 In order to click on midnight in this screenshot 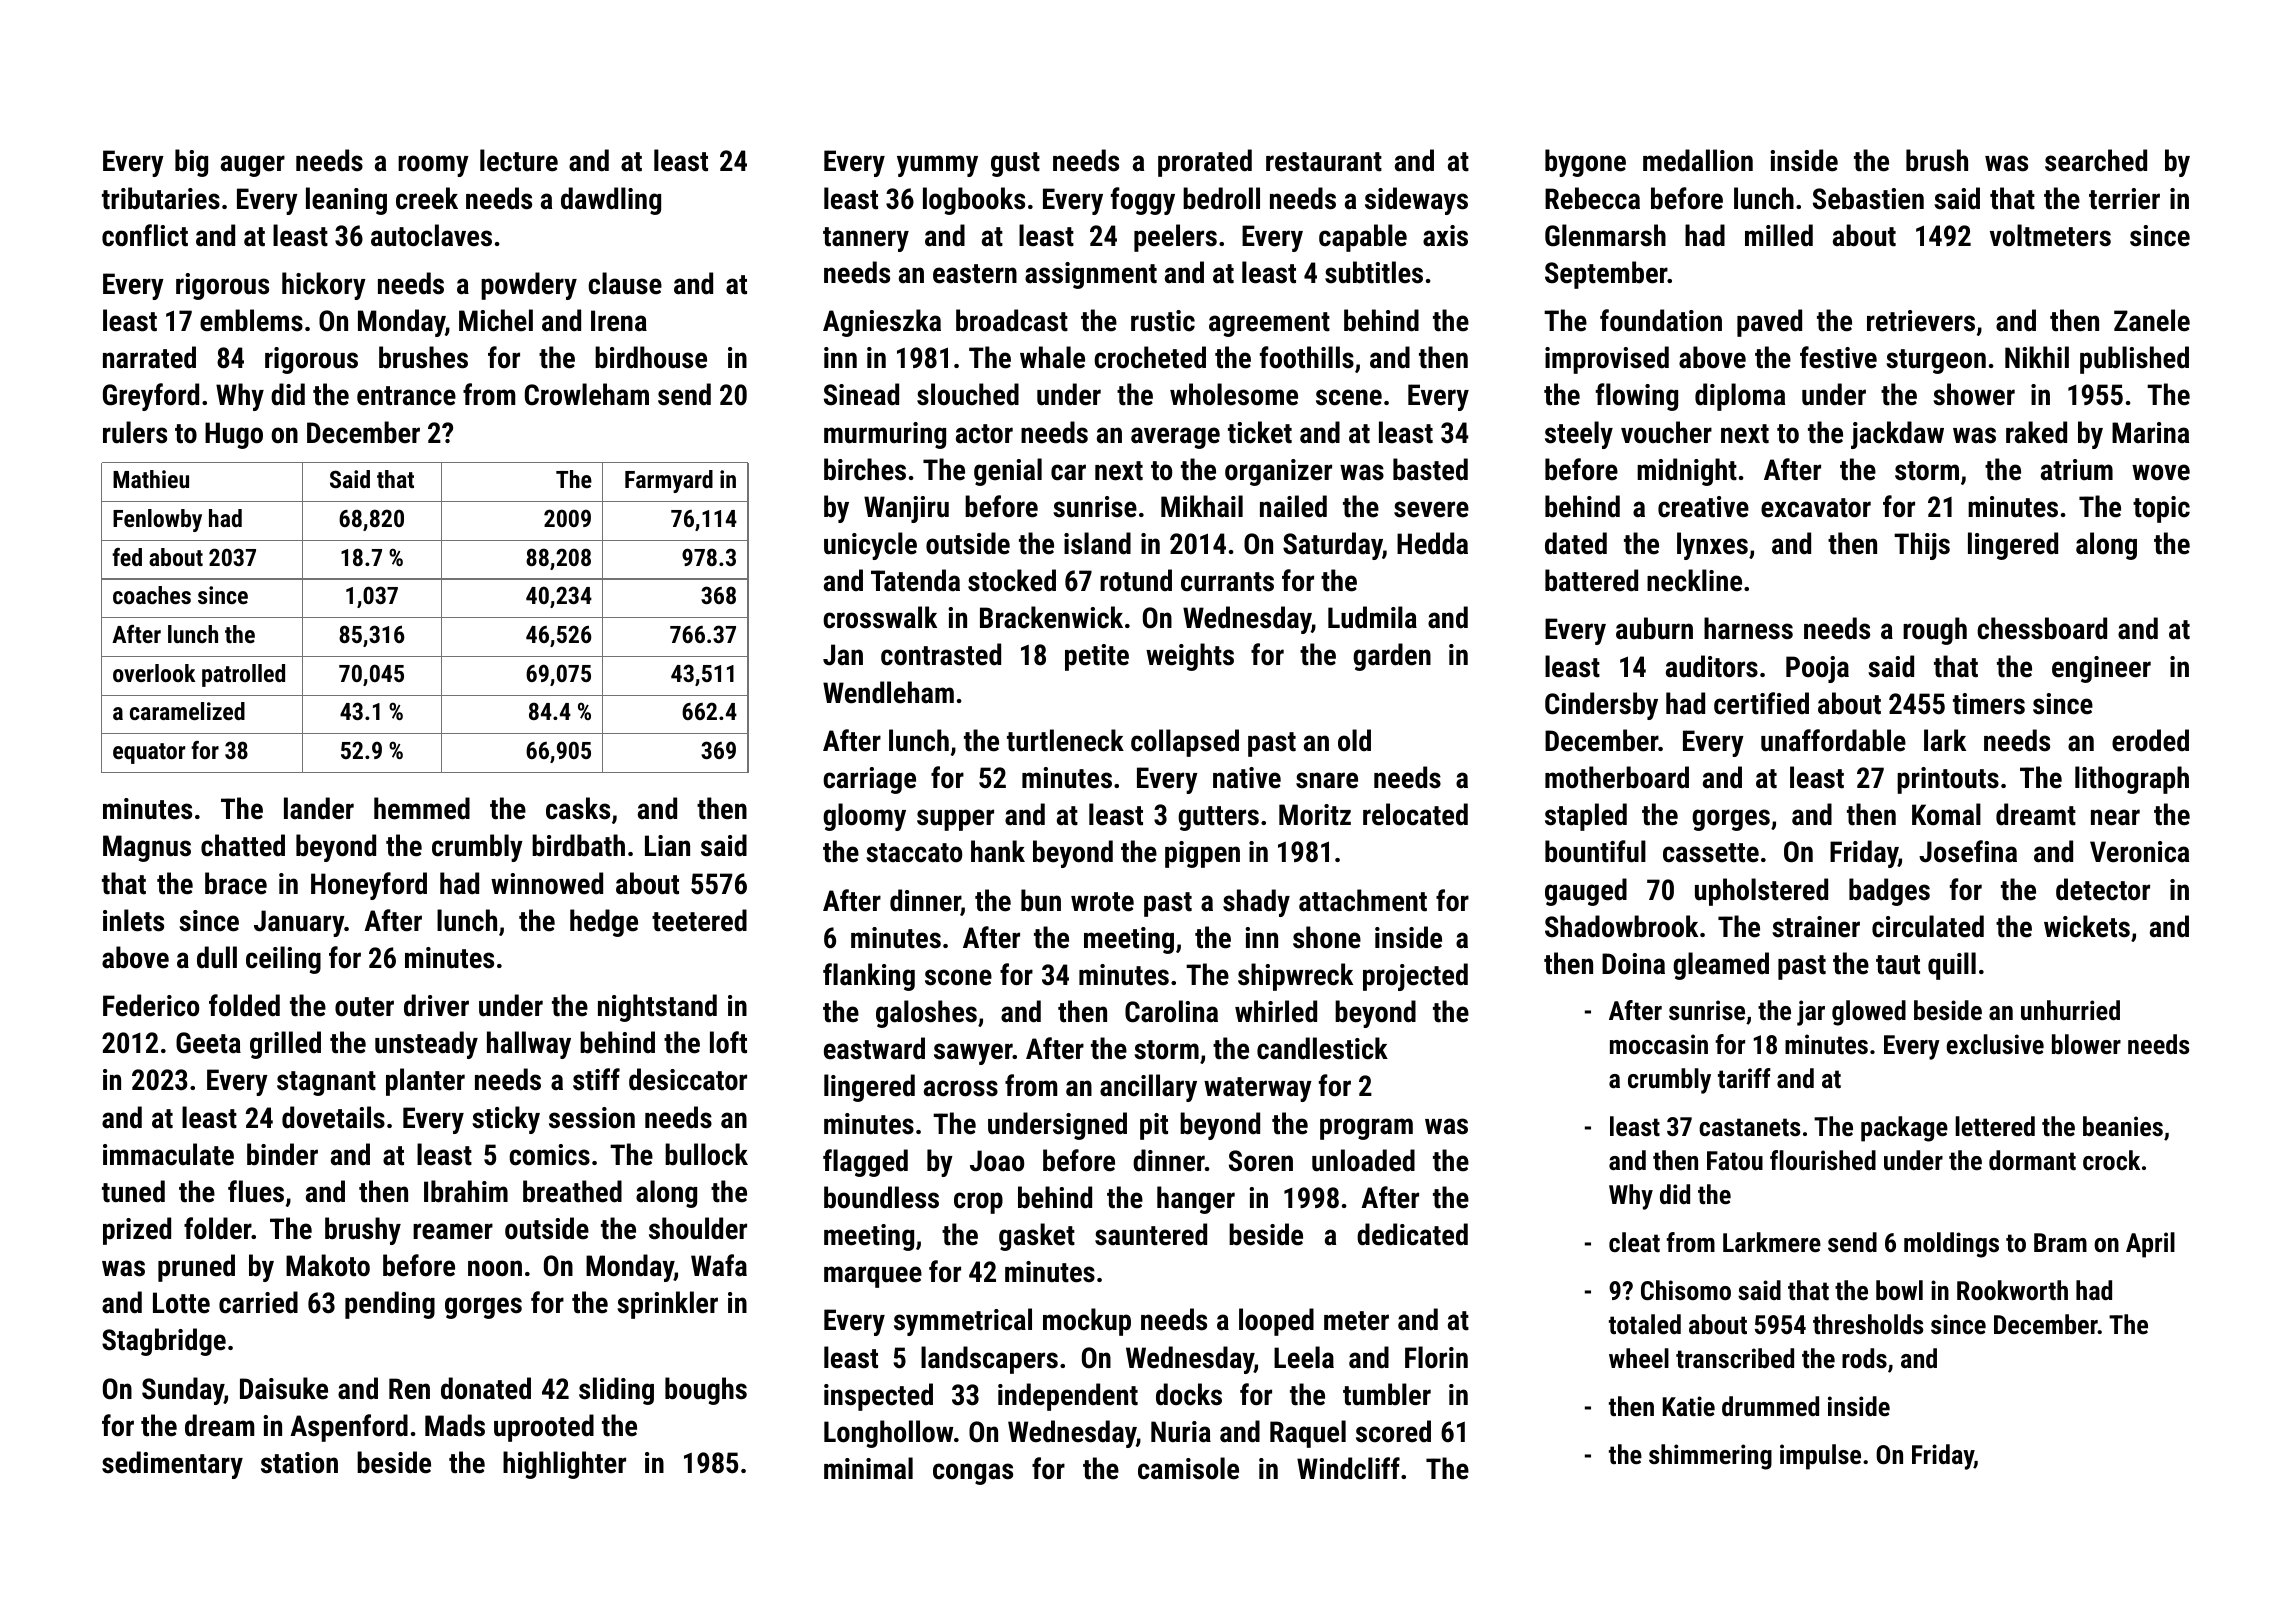, I will do `click(1687, 472)`.
